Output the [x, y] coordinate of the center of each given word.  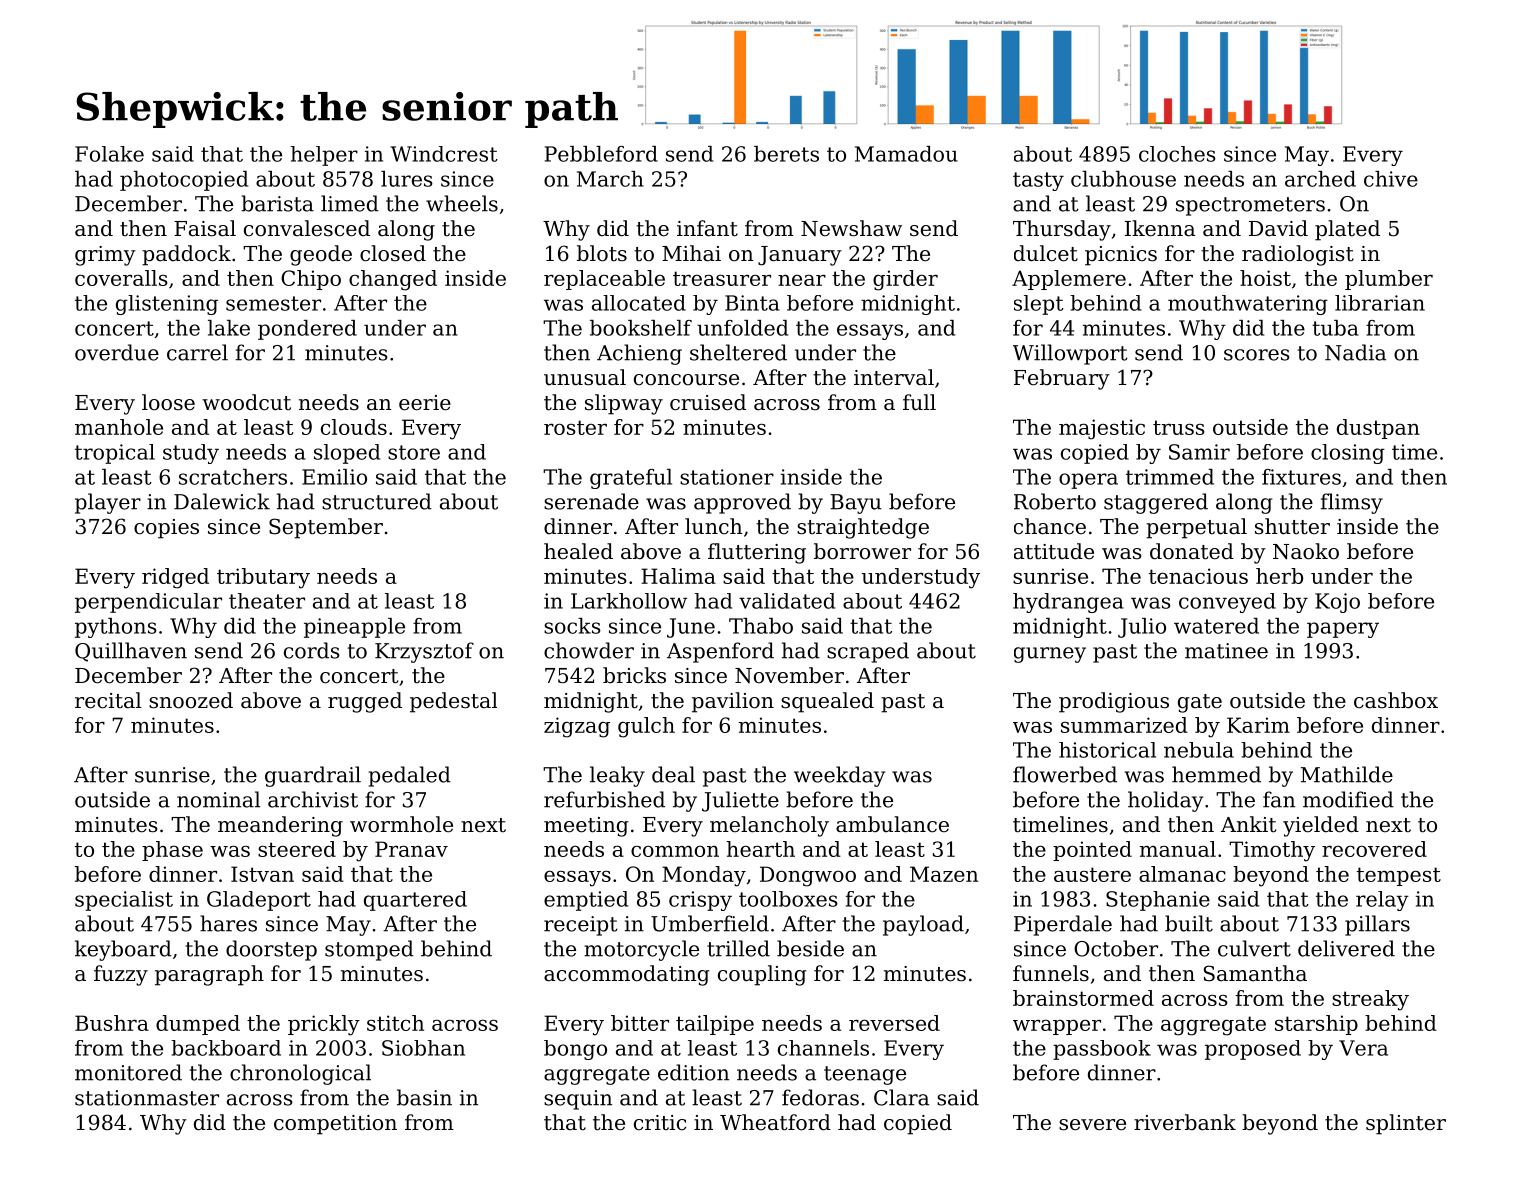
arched [1320, 179]
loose [168, 402]
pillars [1377, 925]
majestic [1102, 429]
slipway [624, 404]
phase [172, 851]
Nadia [1355, 352]
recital [108, 700]
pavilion [733, 702]
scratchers [233, 477]
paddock [186, 255]
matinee [1226, 651]
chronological [300, 1074]
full [919, 402]
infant [707, 228]
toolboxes [788, 899]
